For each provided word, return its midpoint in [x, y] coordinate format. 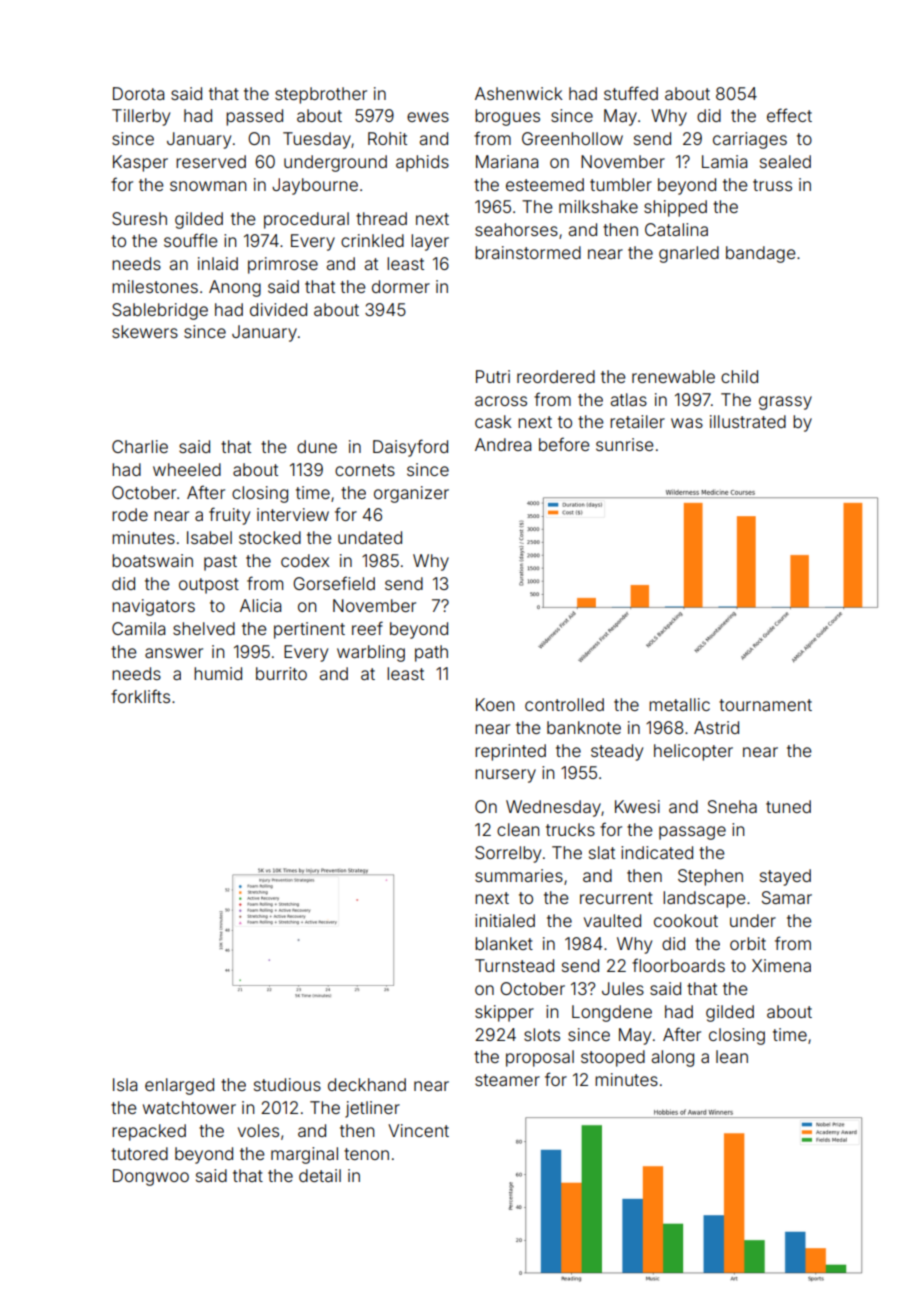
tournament [765, 705]
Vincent [418, 1130]
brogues [507, 117]
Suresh [139, 218]
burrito [281, 673]
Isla [125, 1084]
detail [320, 1175]
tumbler [621, 184]
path [431, 653]
